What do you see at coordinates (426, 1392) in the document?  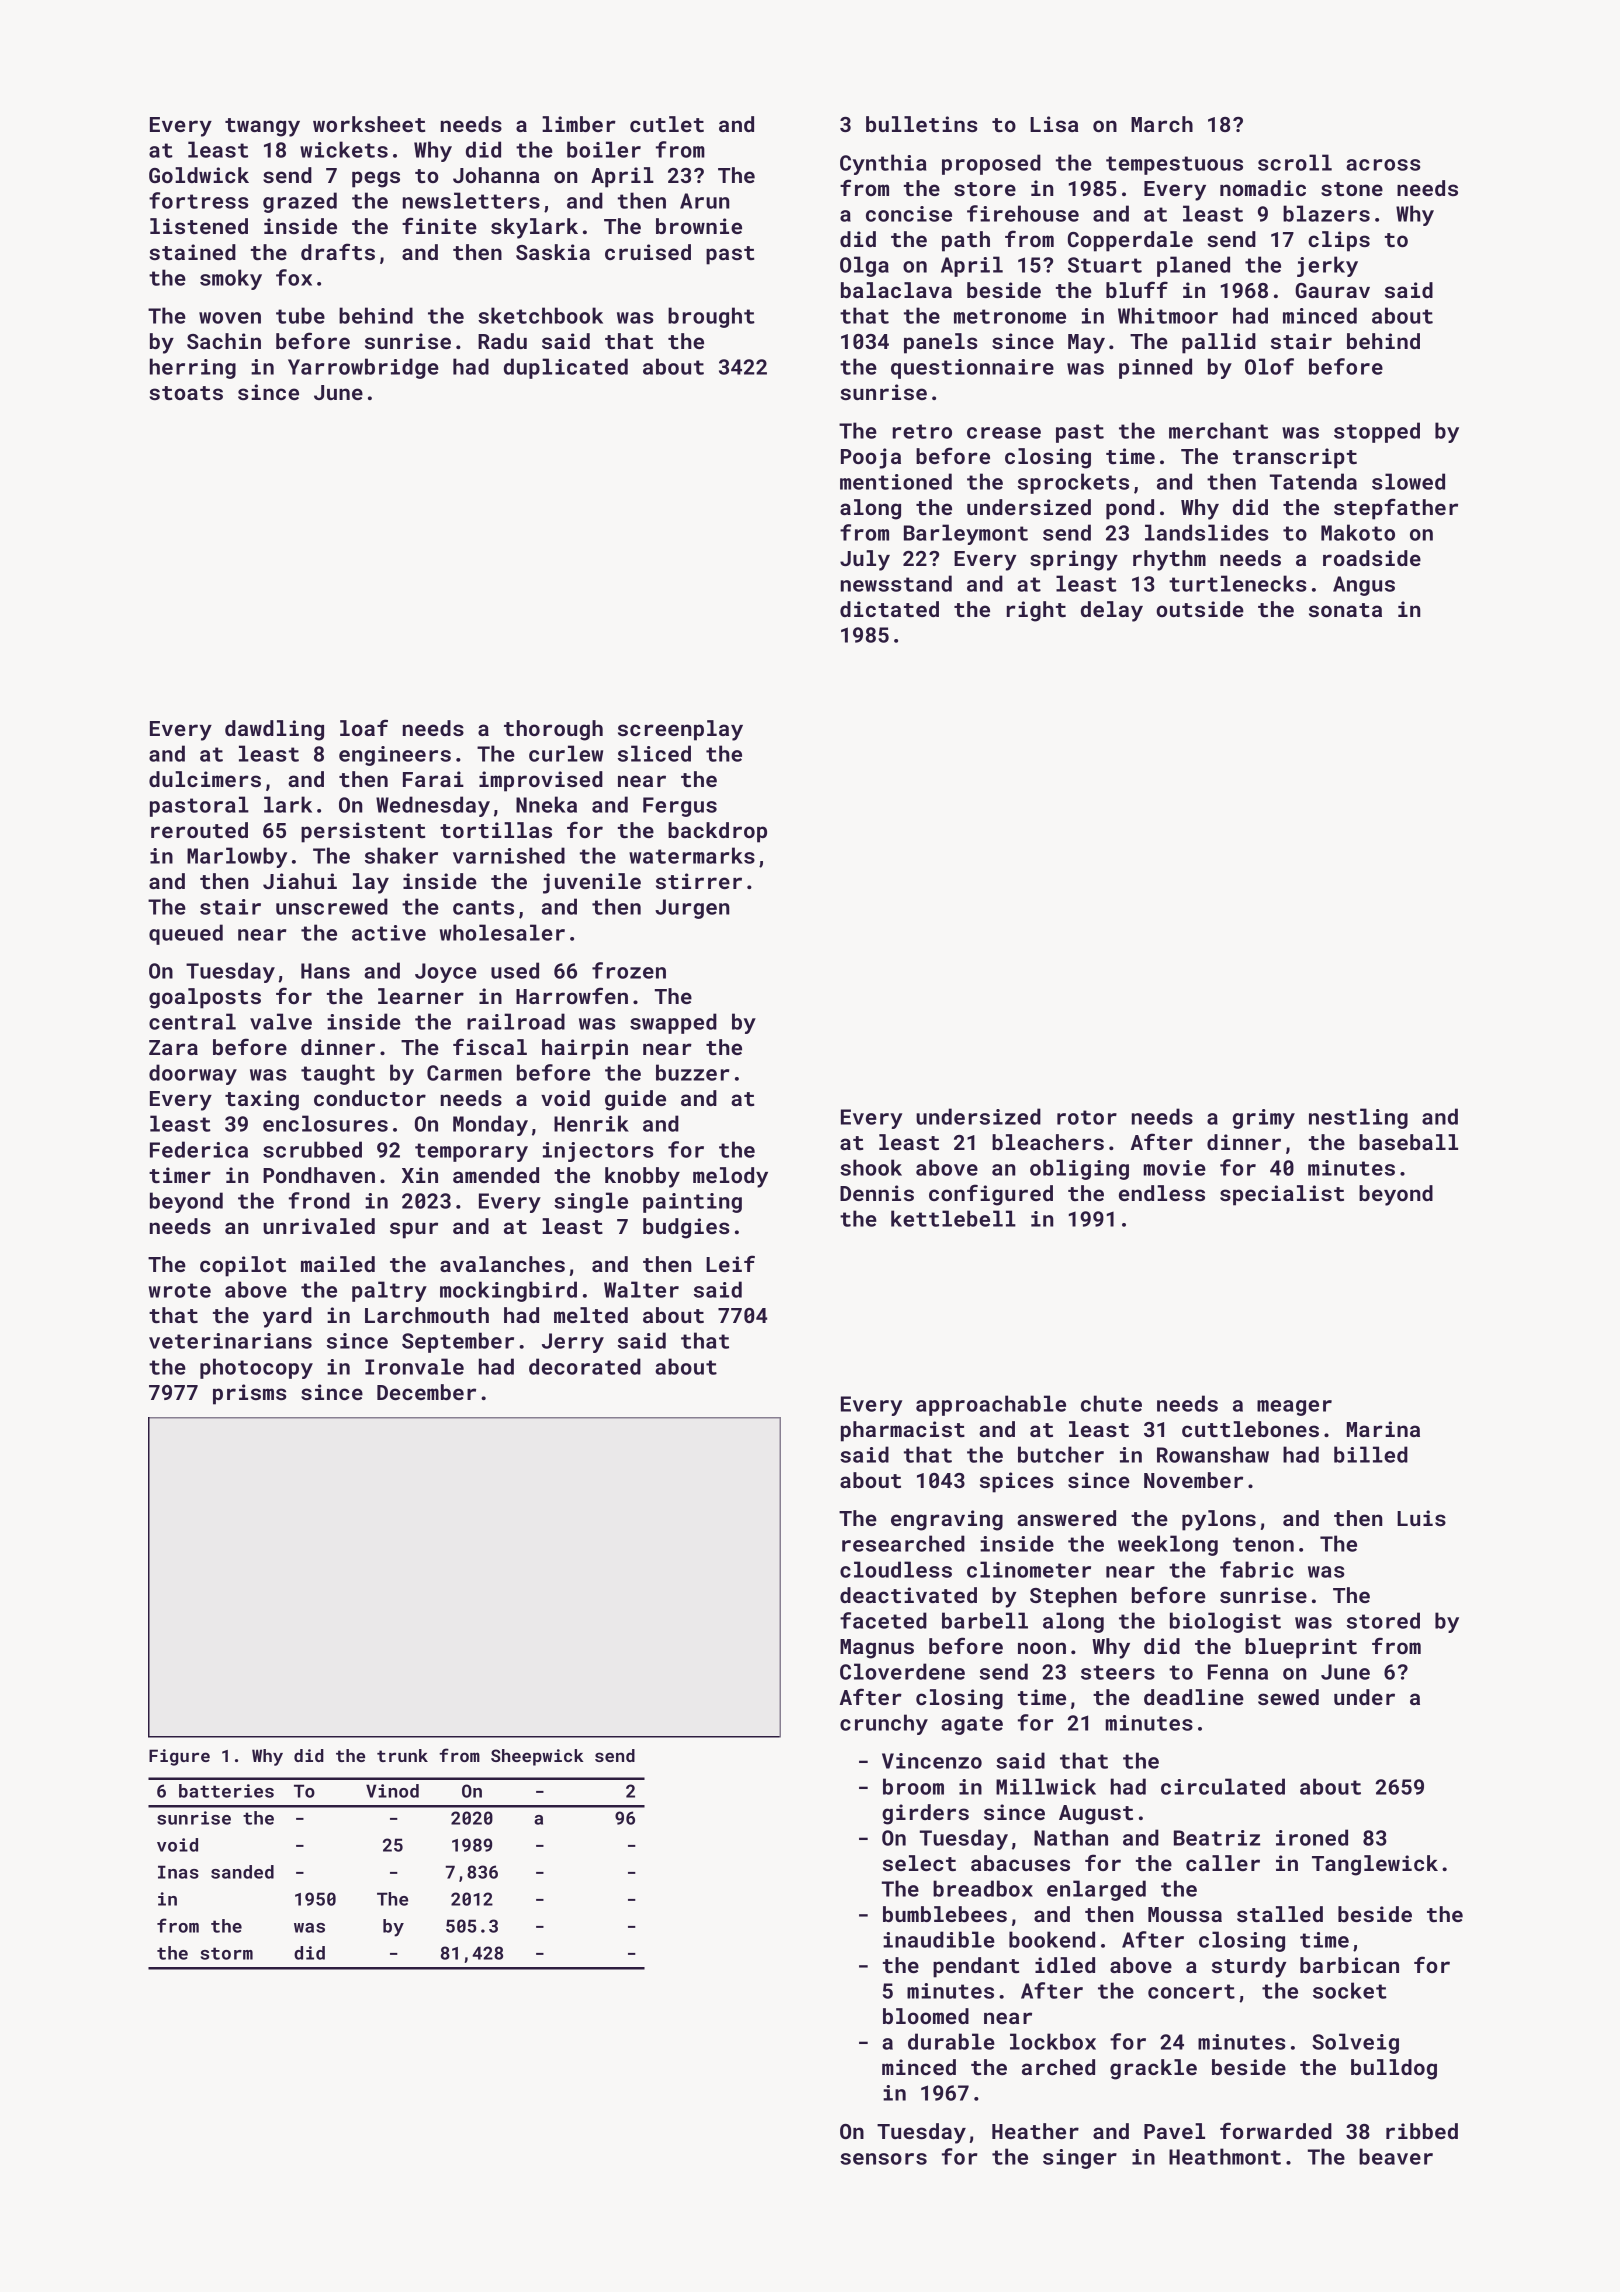 I see `December` at bounding box center [426, 1392].
